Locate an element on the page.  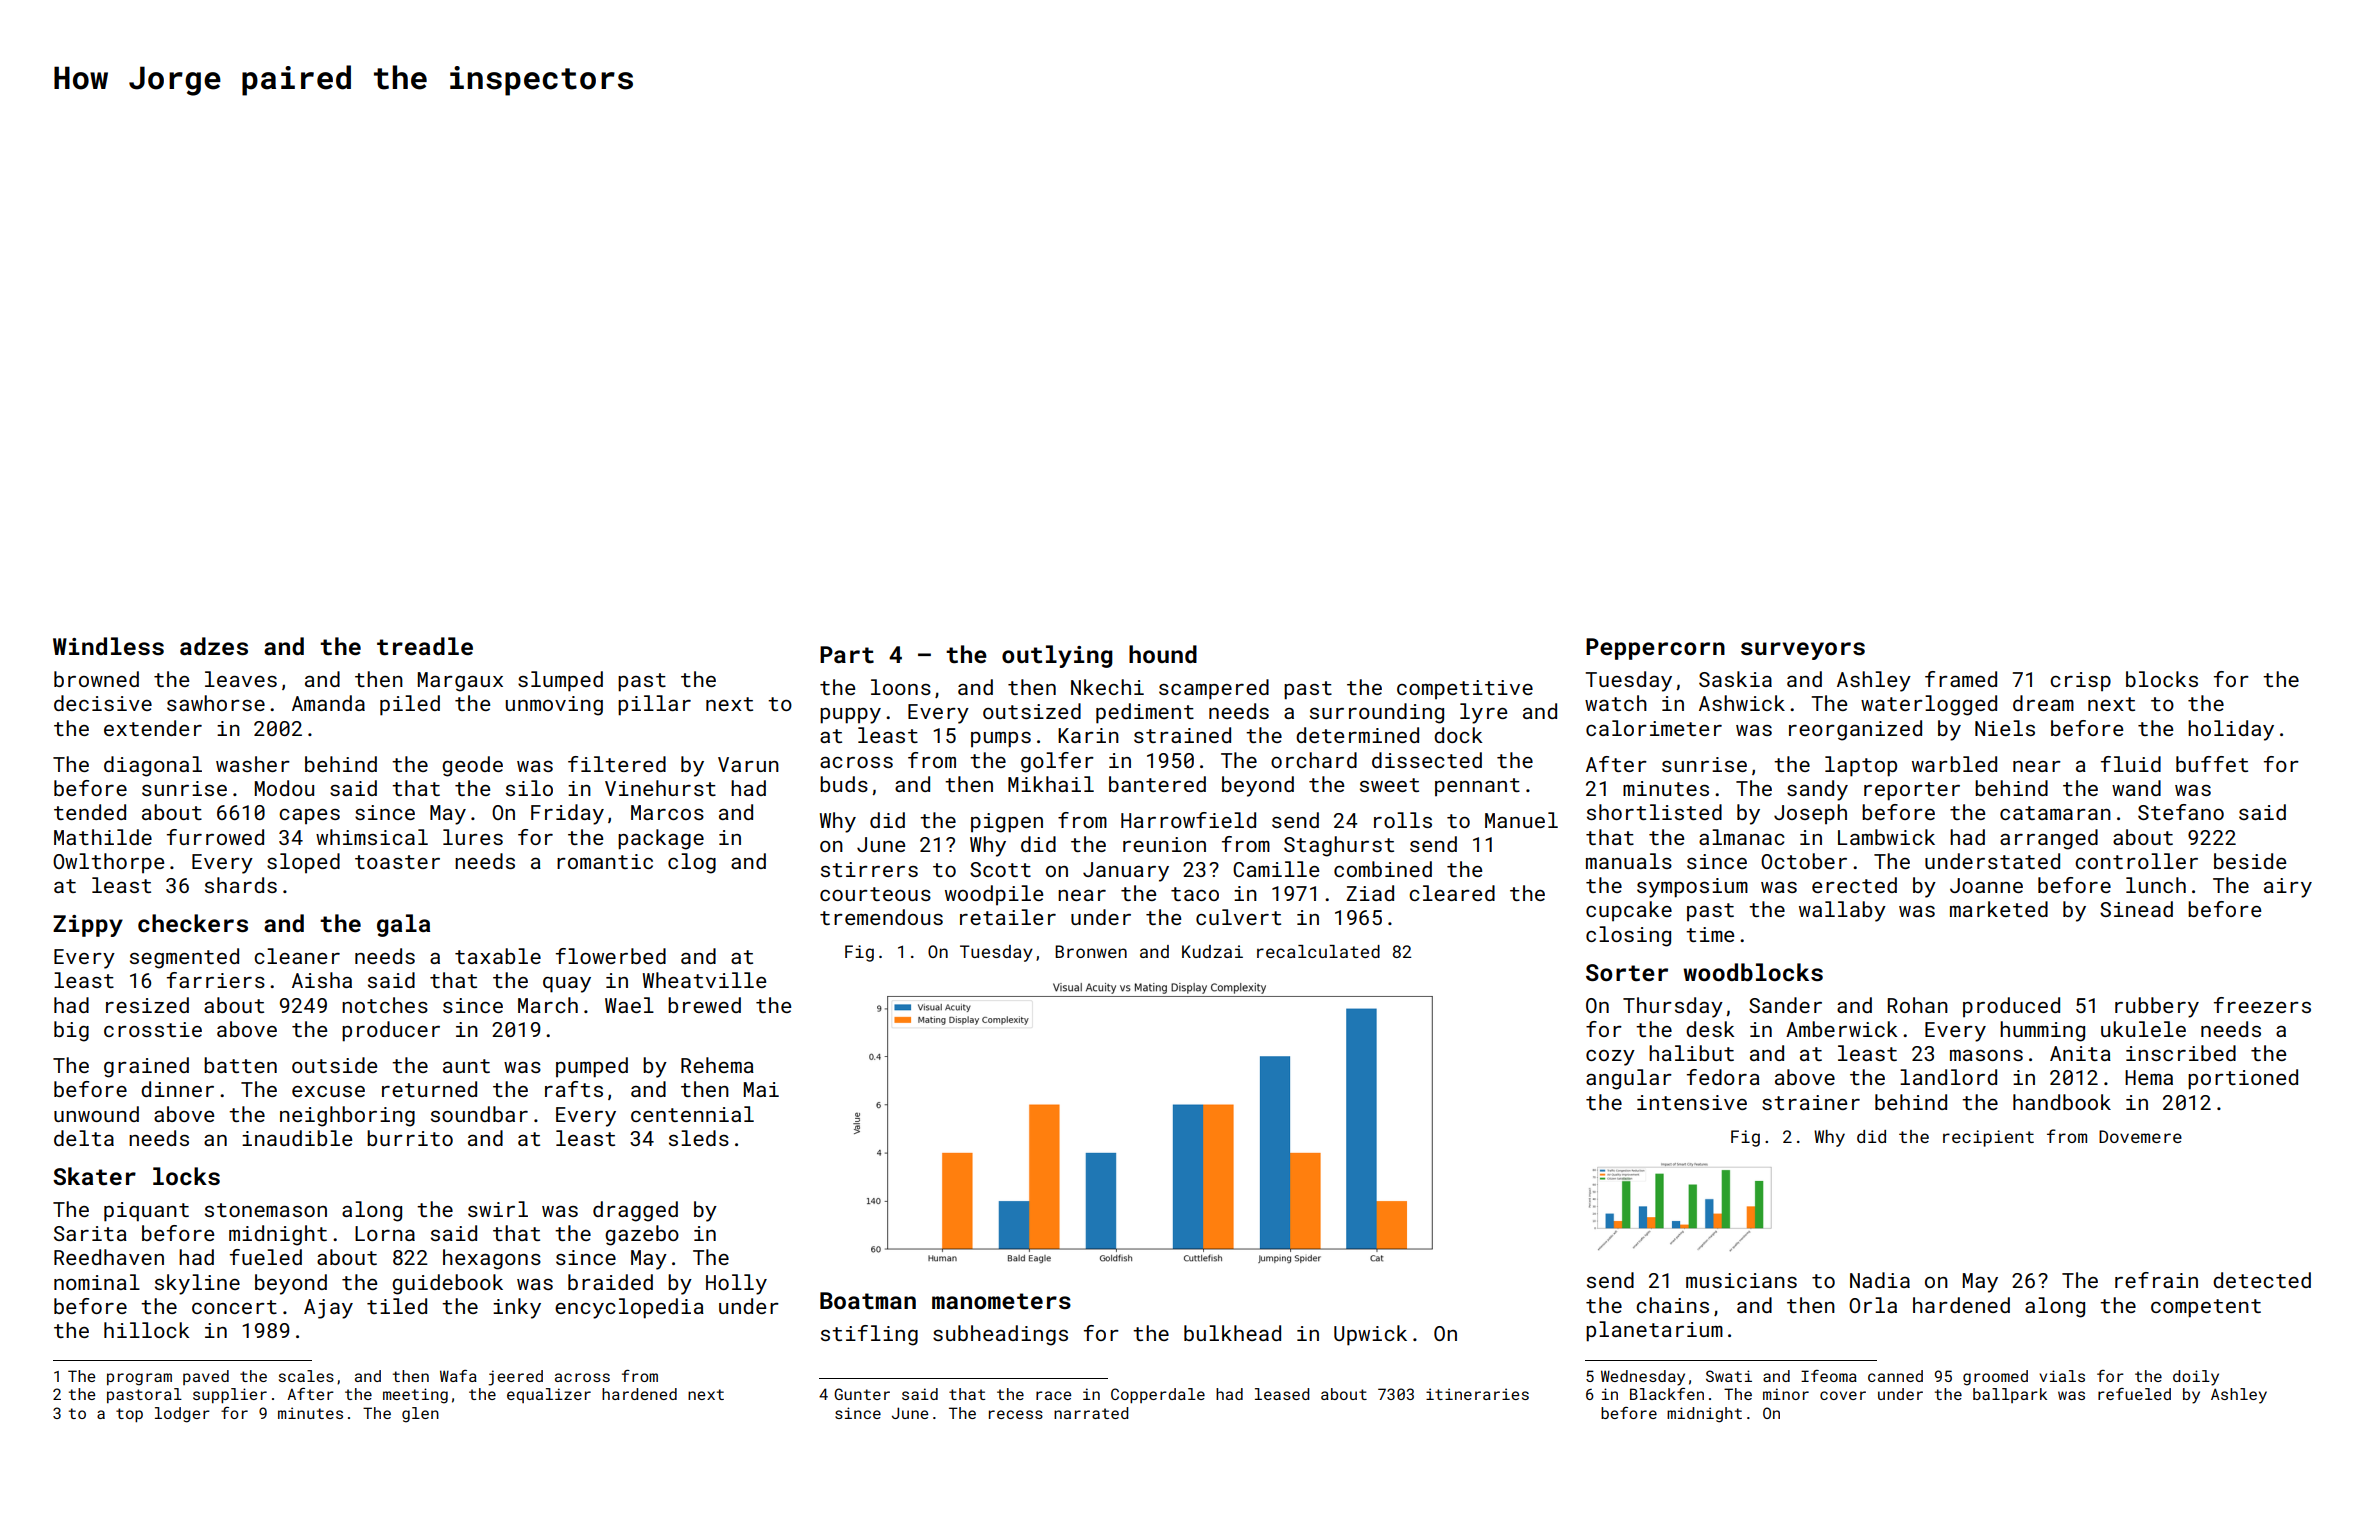
delta is located at coordinates (84, 1138).
